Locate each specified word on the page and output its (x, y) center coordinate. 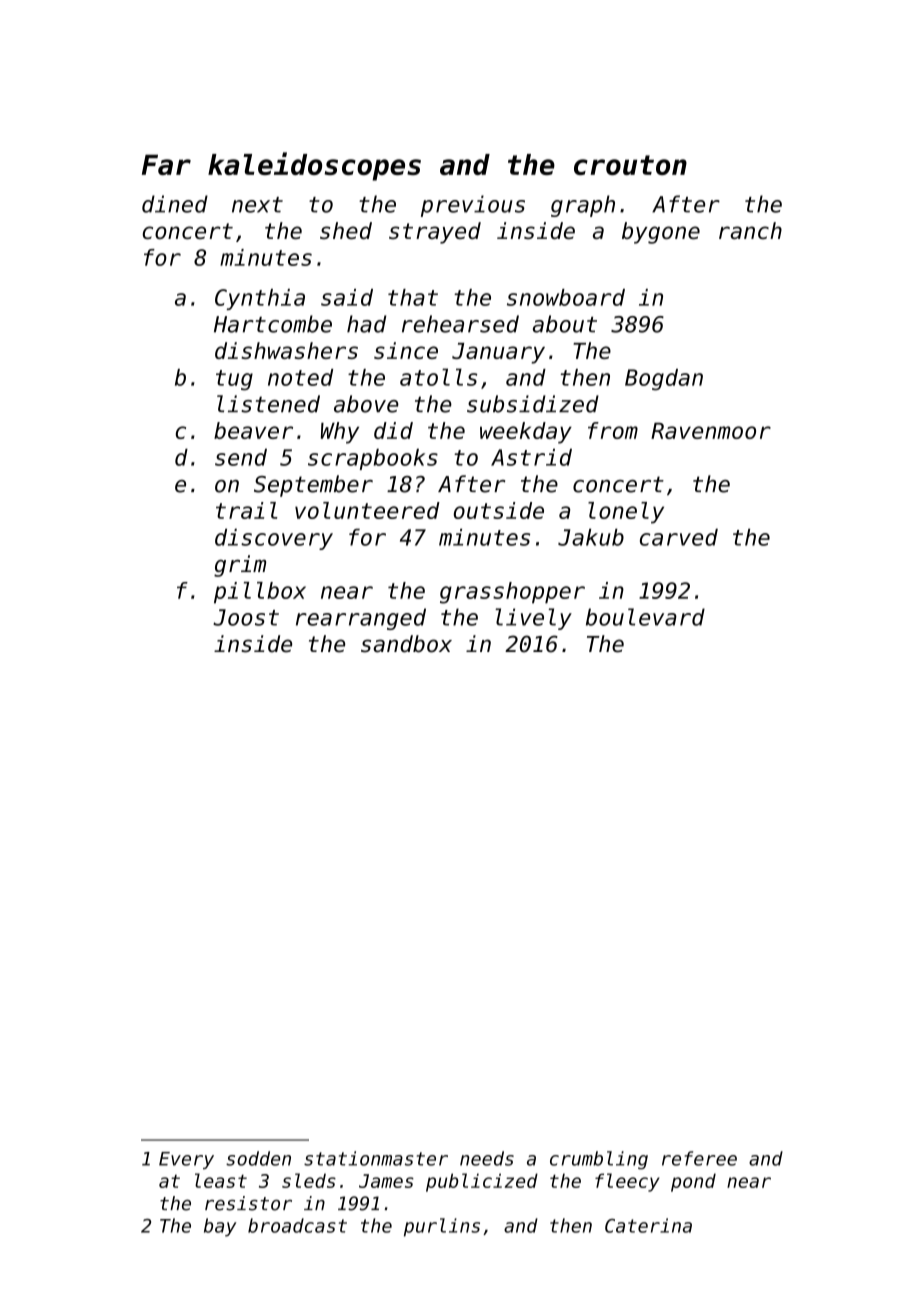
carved (679, 537)
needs (487, 1158)
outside (499, 510)
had (366, 324)
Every (186, 1160)
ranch (750, 230)
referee (699, 1158)
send (241, 457)
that (413, 297)
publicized (482, 1182)
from (613, 430)
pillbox (260, 593)
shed (346, 230)
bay (220, 1227)
